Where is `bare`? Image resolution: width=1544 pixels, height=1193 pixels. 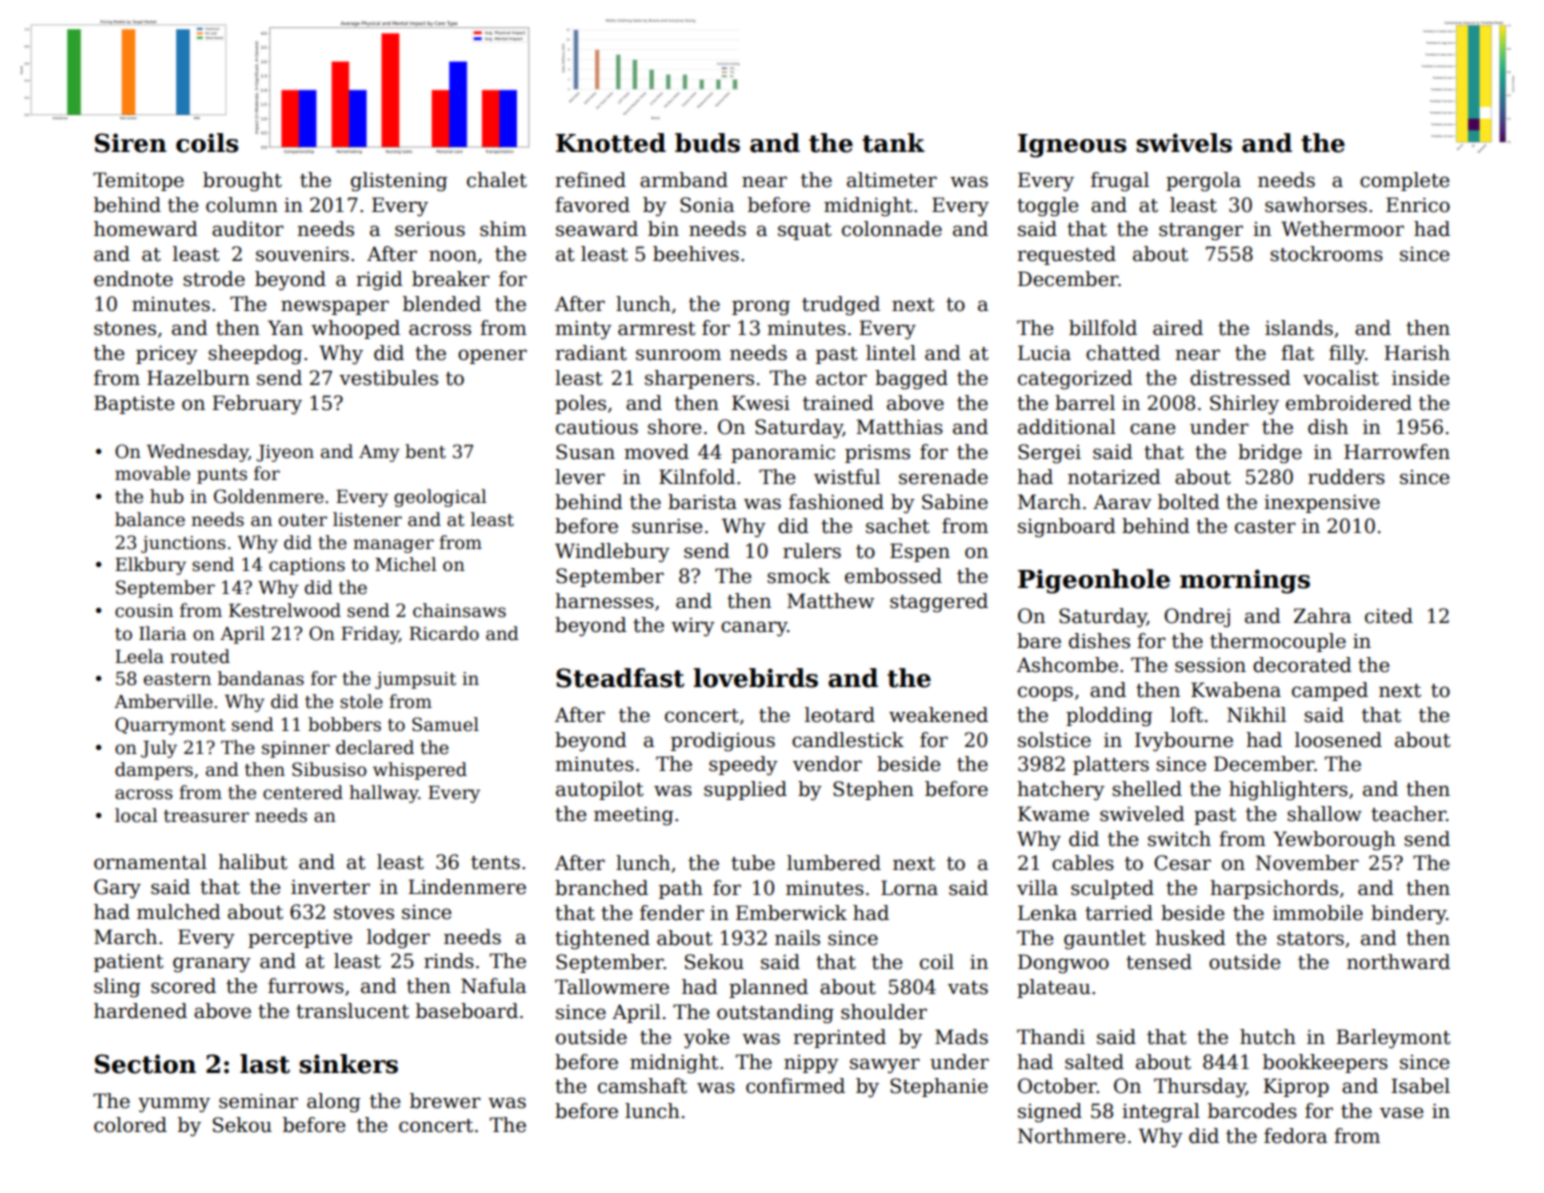
bare is located at coordinates (1039, 641).
